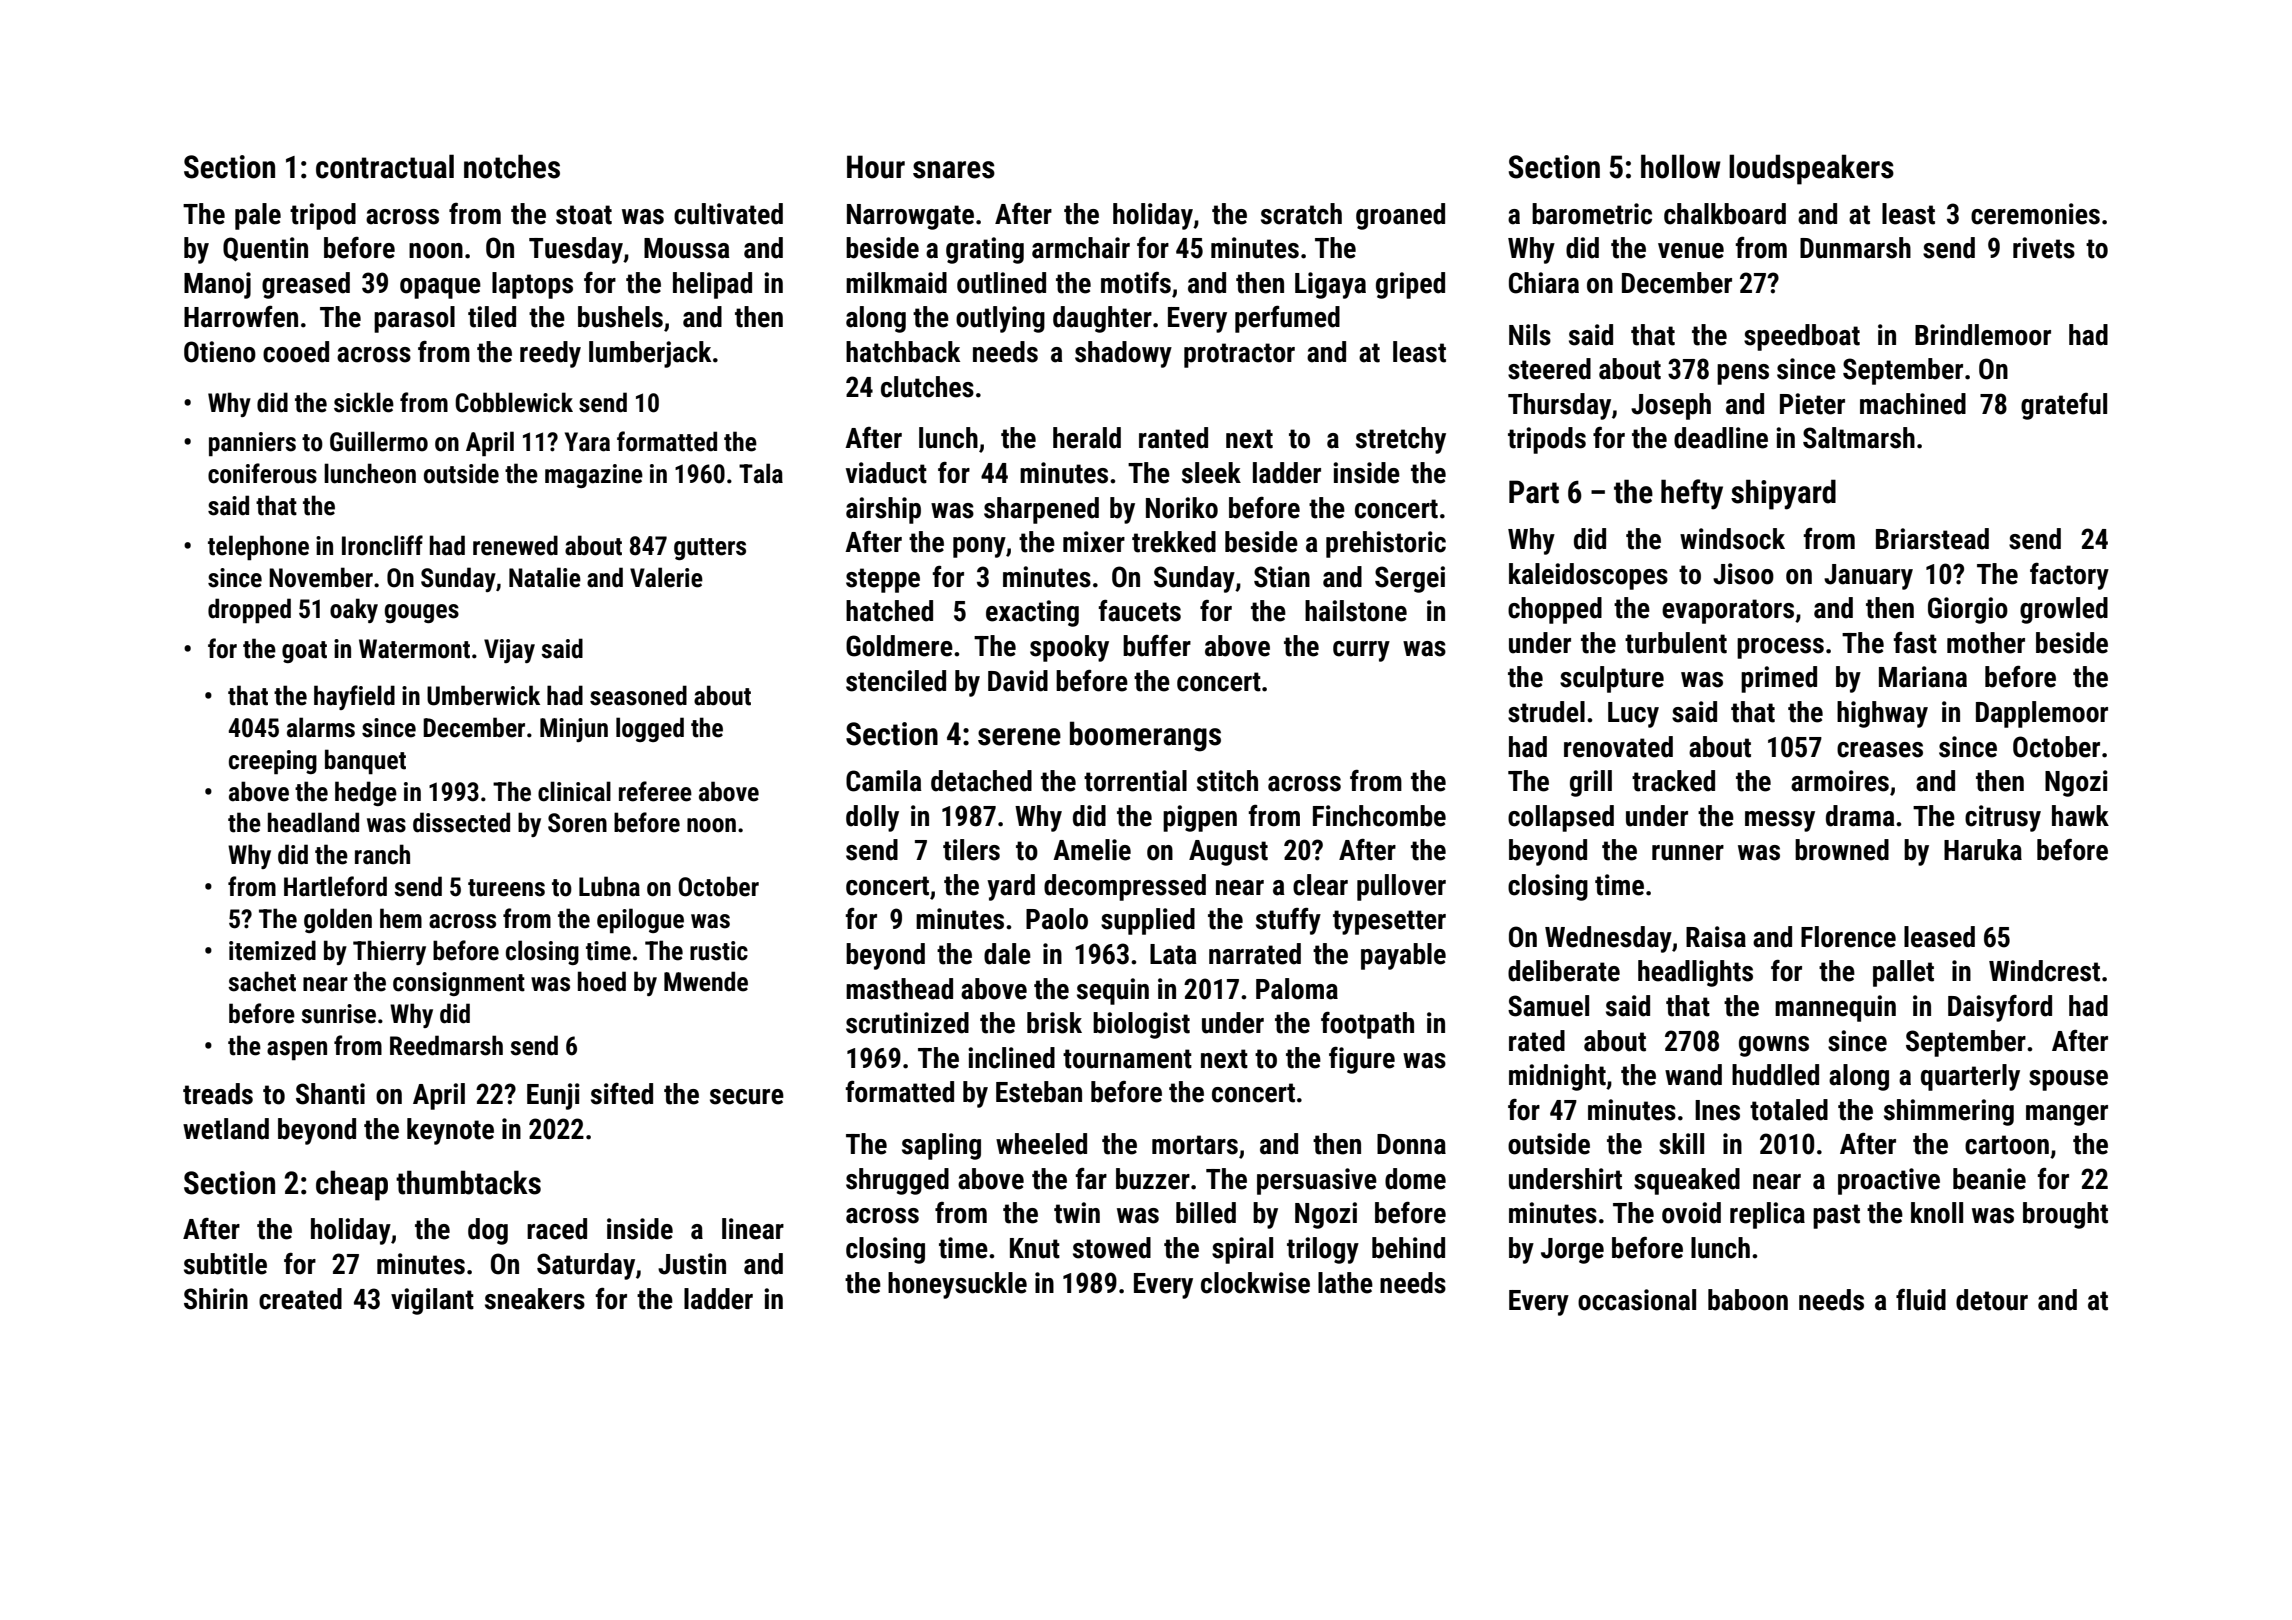  Describe the element at coordinates (1301, 214) in the screenshot. I see `scratch` at that location.
